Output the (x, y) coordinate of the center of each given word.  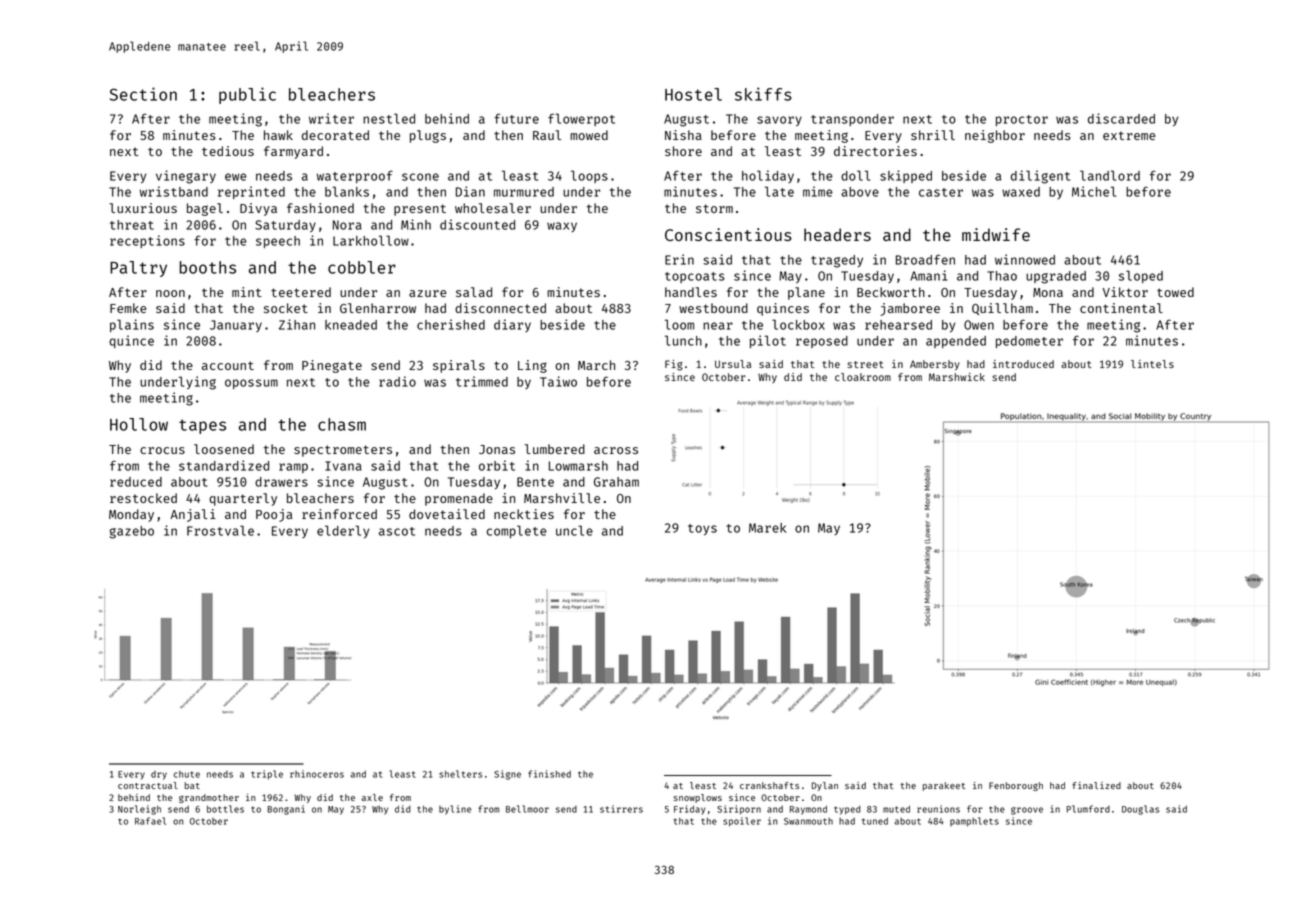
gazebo (131, 532)
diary (512, 325)
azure (427, 293)
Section (143, 94)
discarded (1121, 118)
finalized (1096, 785)
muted (896, 809)
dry (159, 775)
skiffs (763, 94)
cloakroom (863, 377)
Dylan (825, 786)
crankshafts (769, 785)
